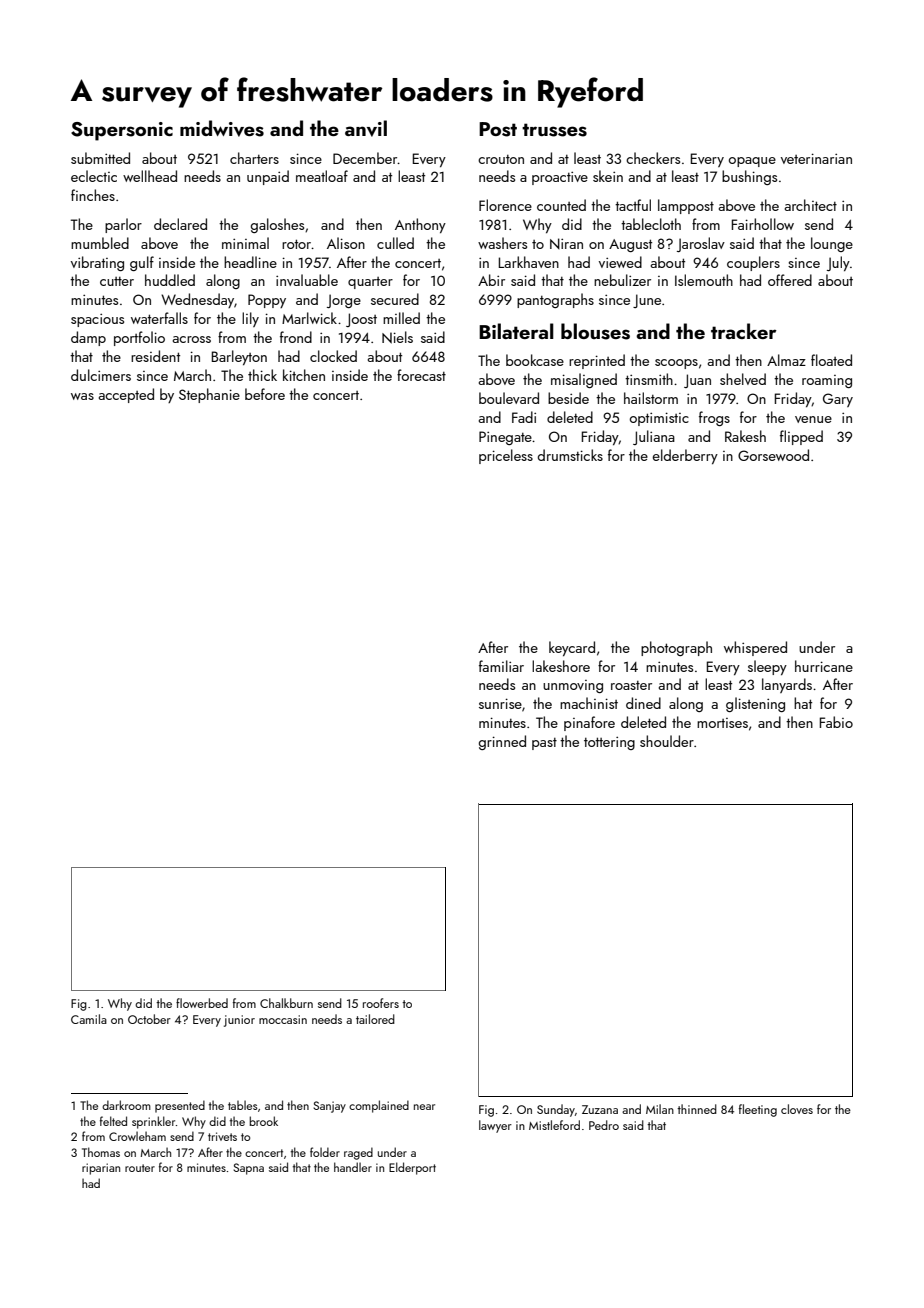 This image has height=1308, width=924. What do you see at coordinates (395, 299) in the image?
I see `secured` at bounding box center [395, 299].
